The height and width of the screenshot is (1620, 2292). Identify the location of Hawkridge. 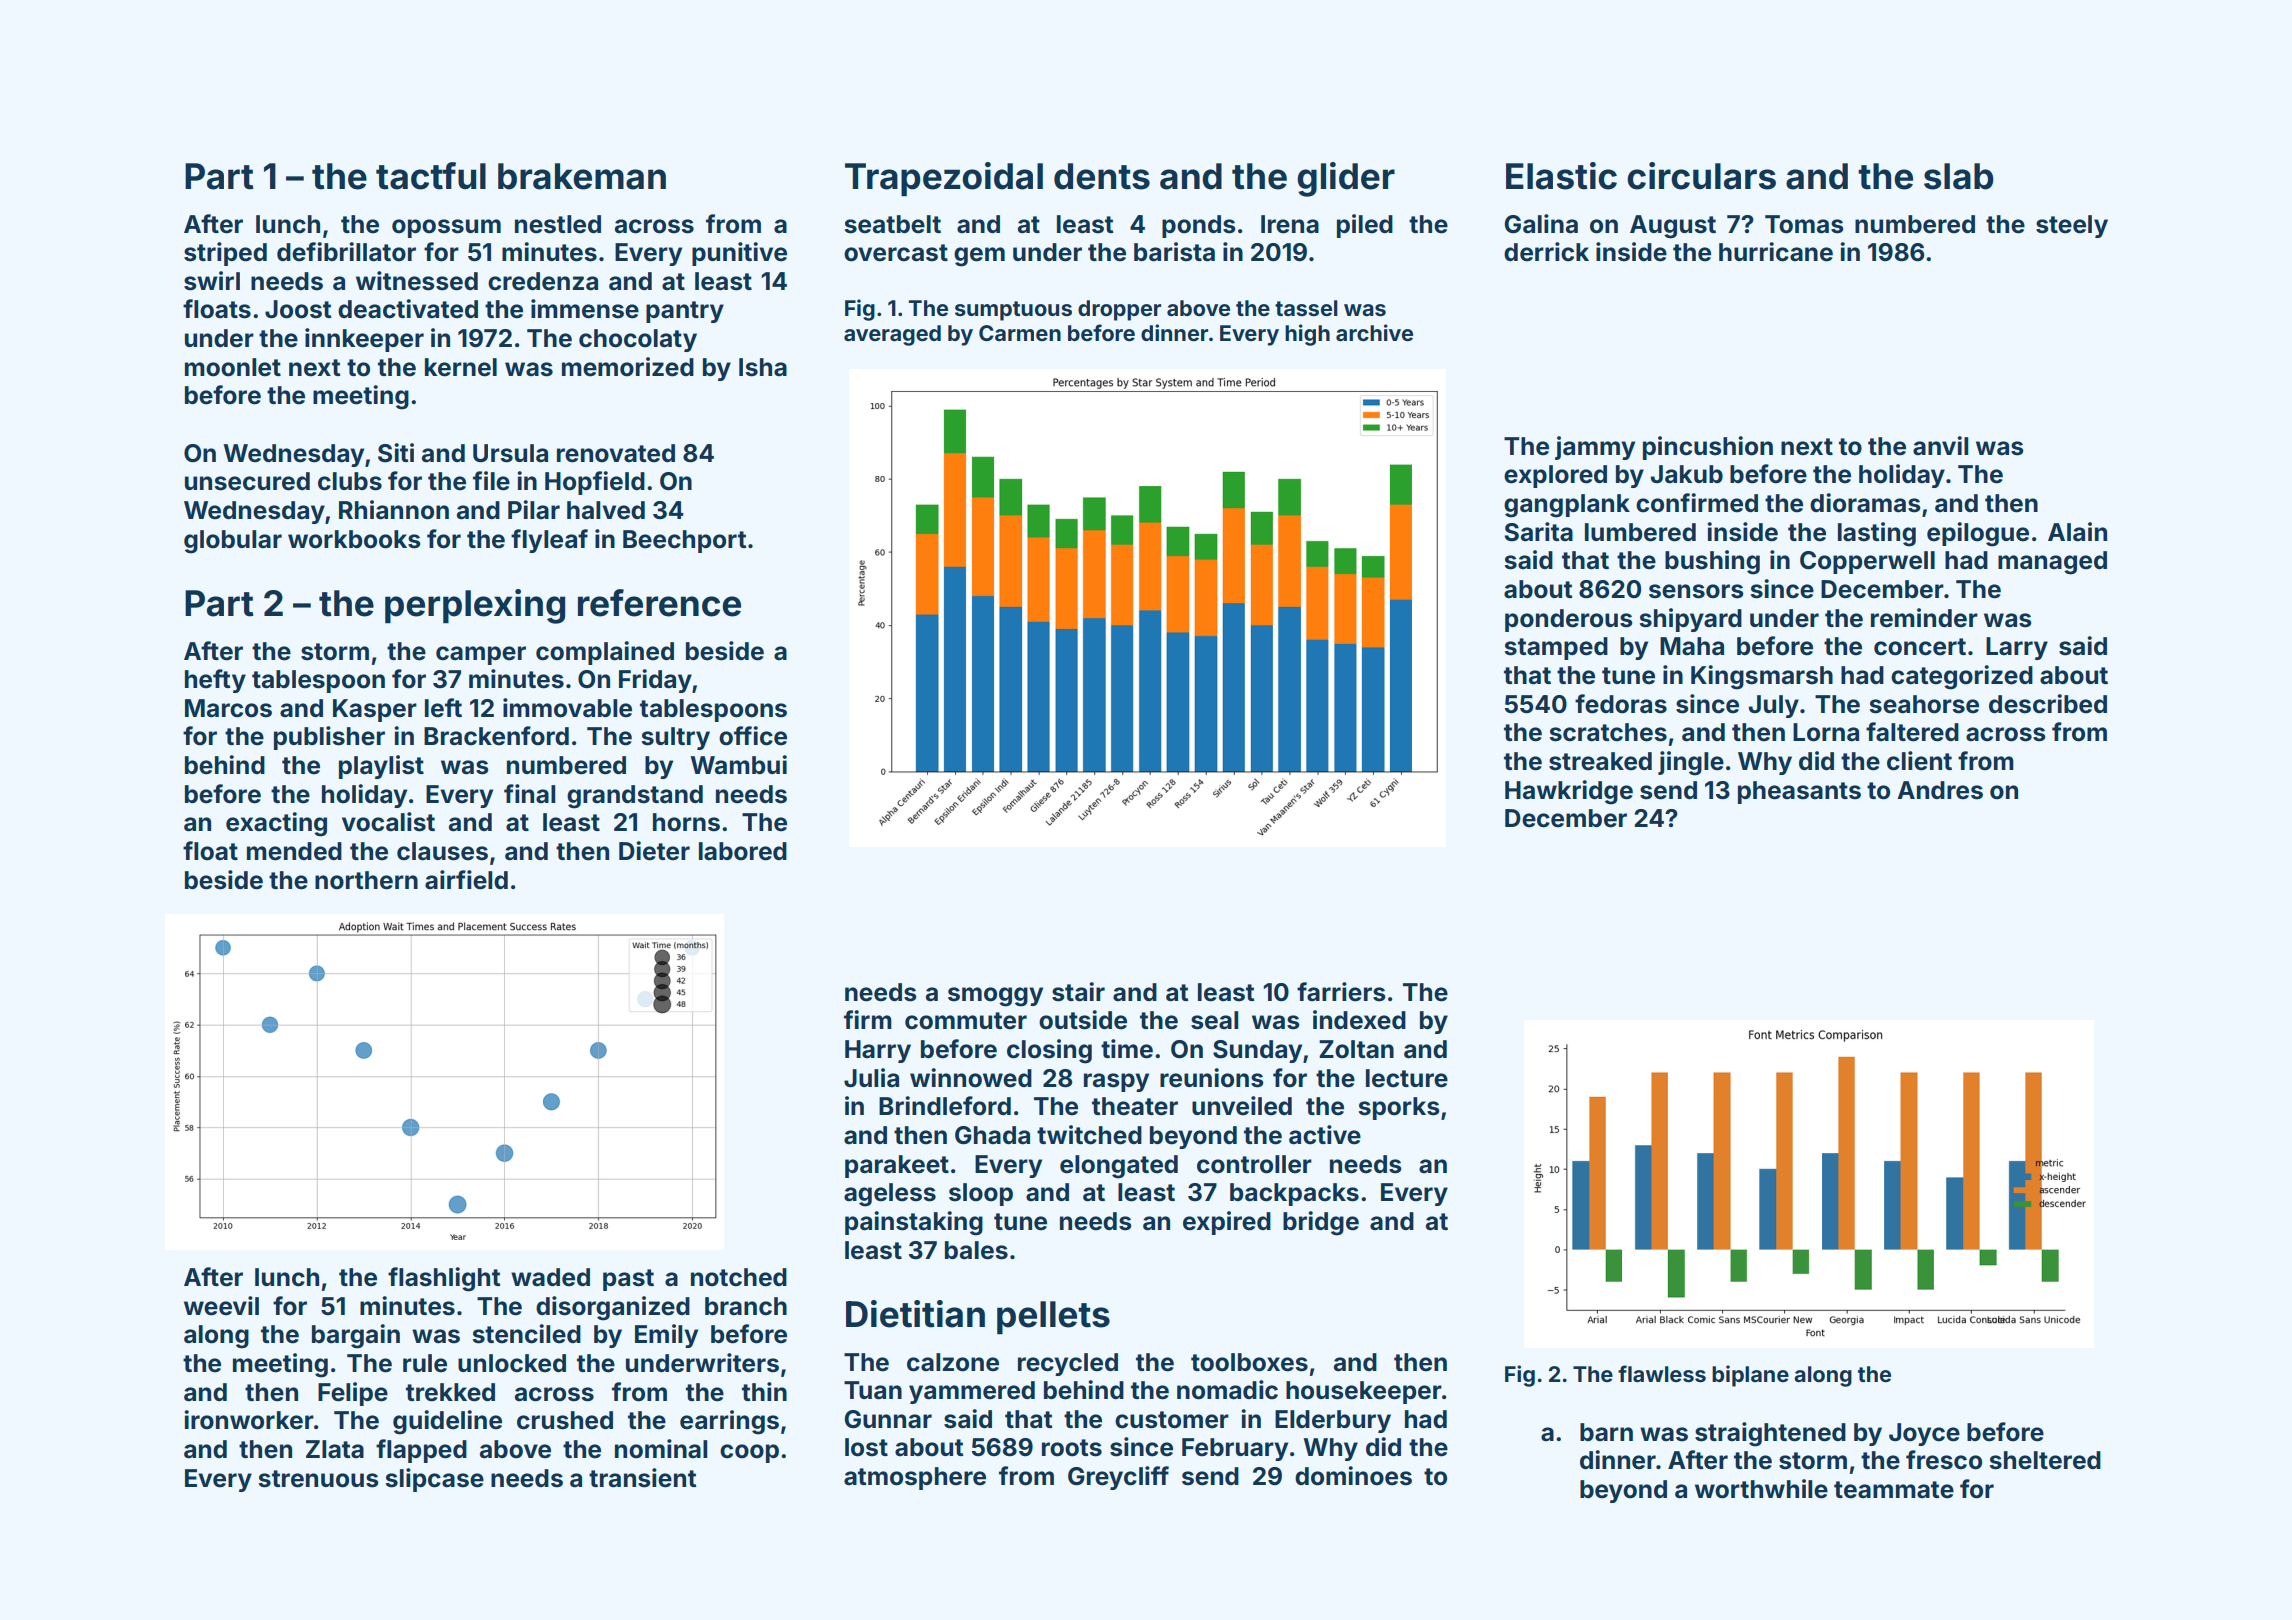
(1569, 792).
